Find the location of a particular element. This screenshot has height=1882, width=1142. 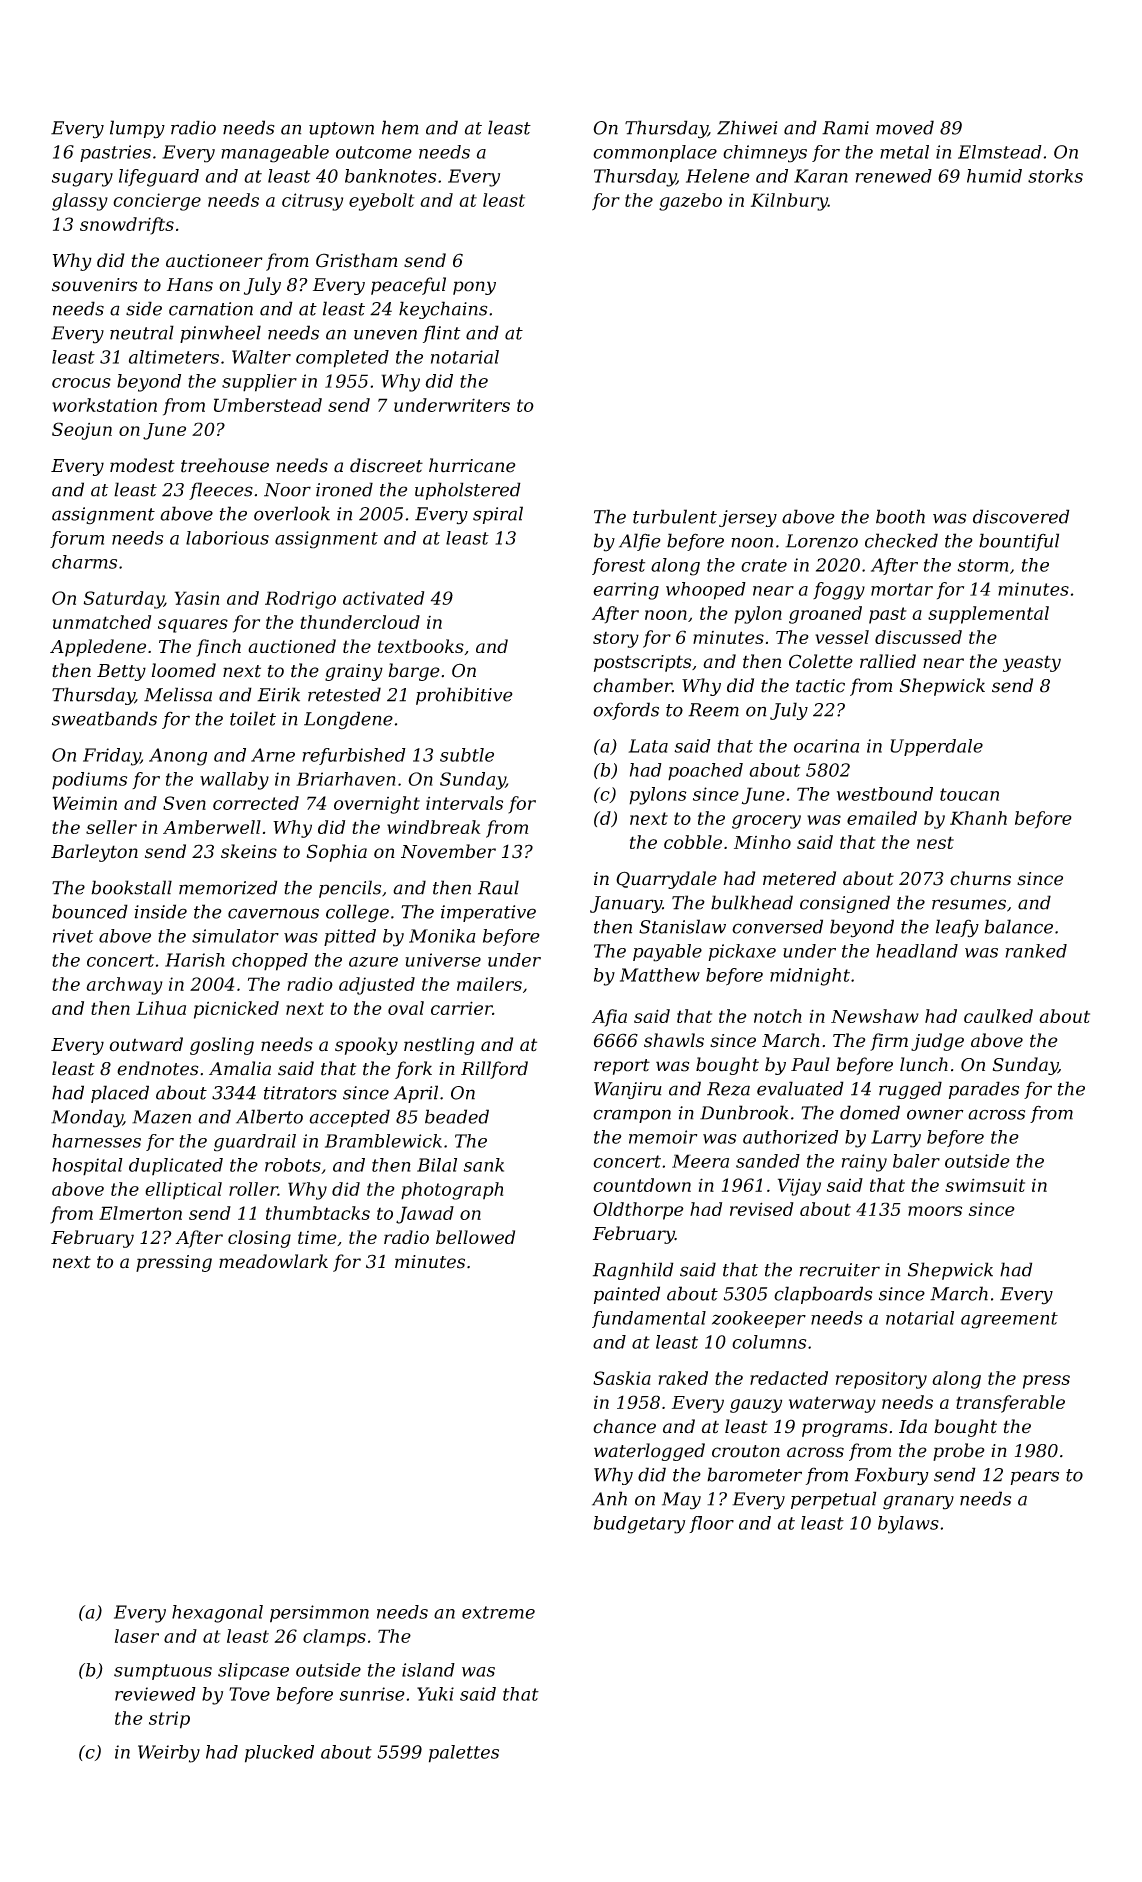

workstation is located at coordinates (104, 405).
